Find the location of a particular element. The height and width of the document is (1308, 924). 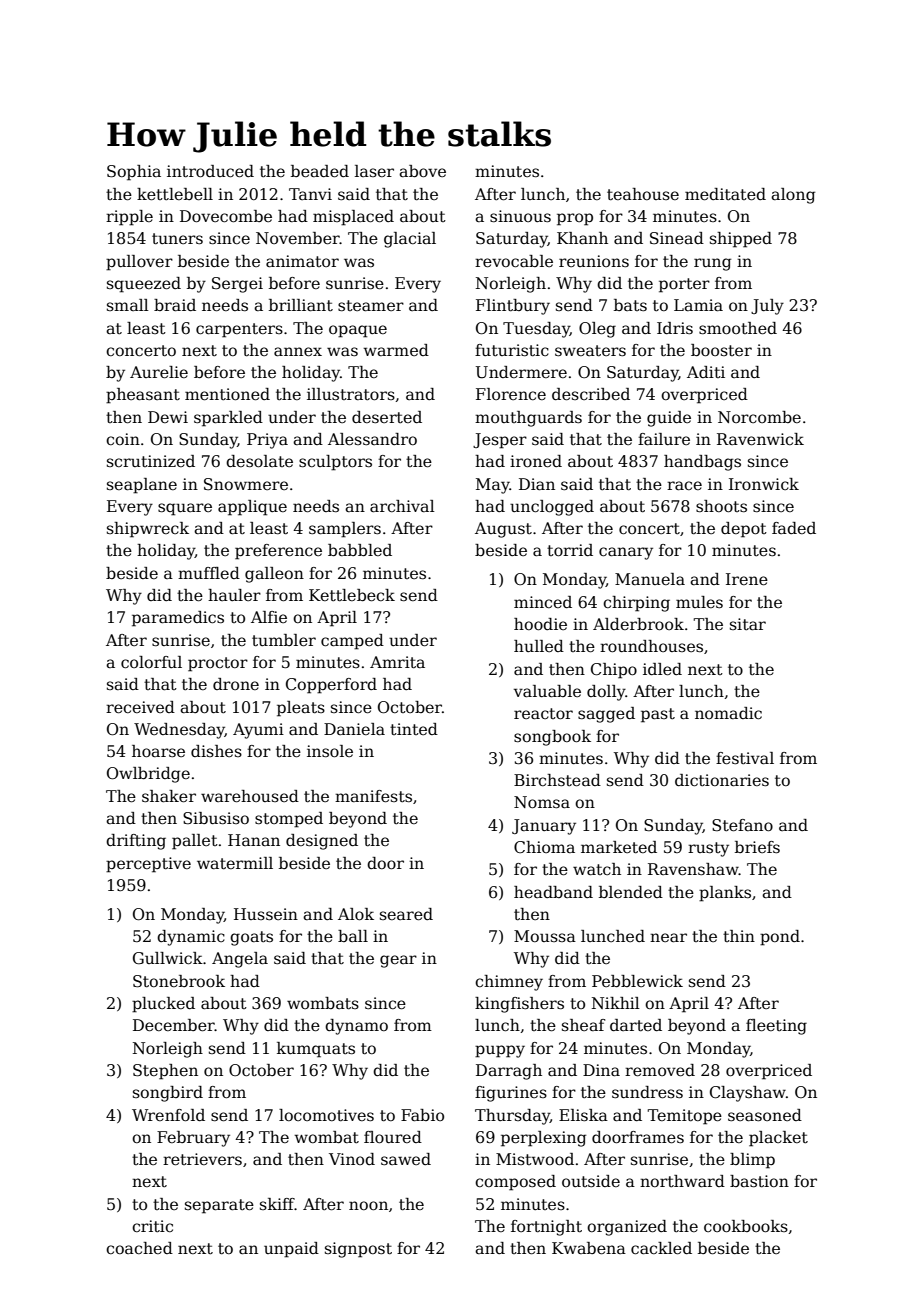

shipped is located at coordinates (741, 240).
